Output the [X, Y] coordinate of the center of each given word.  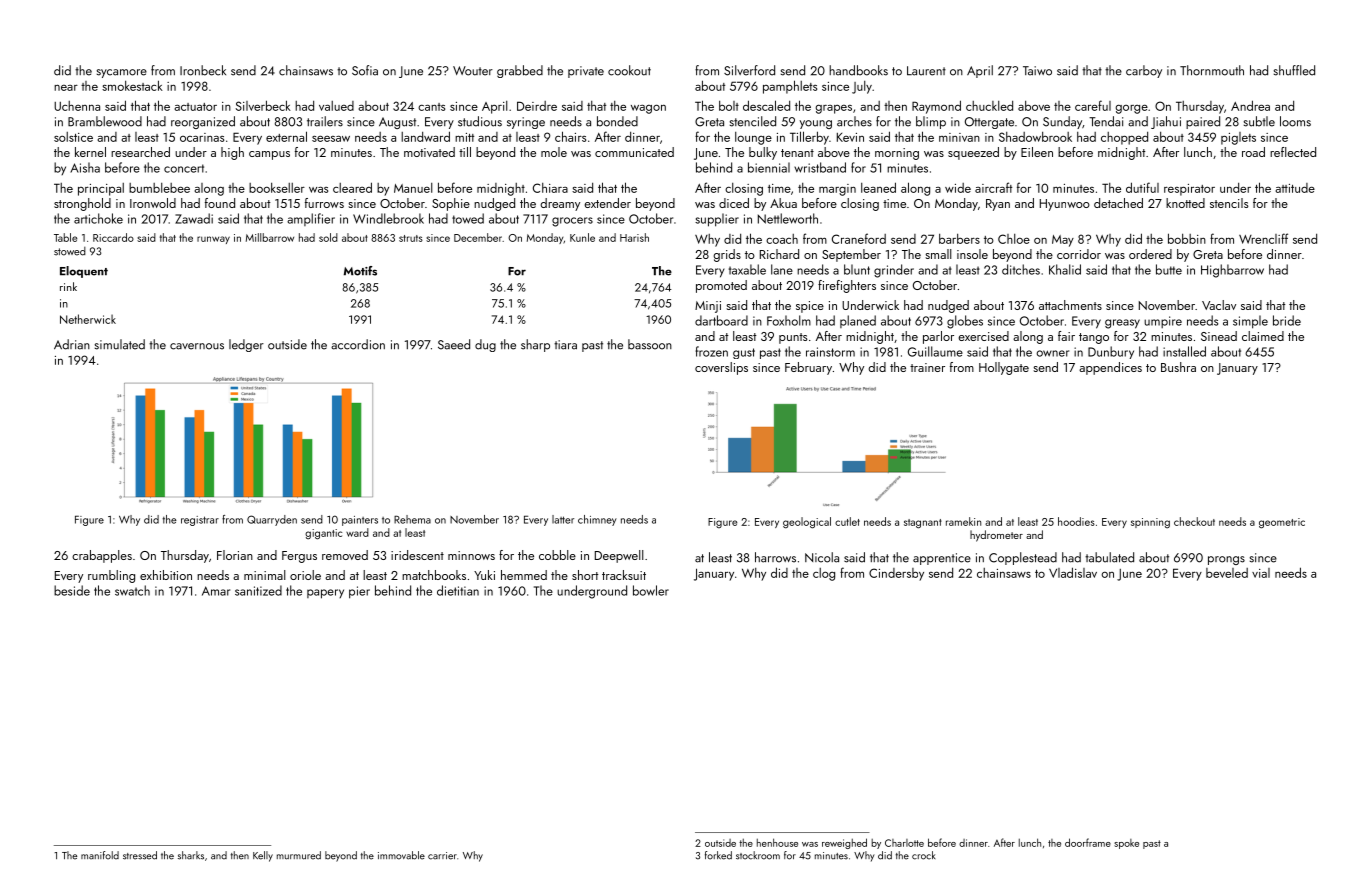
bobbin [1187, 238]
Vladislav [1073, 572]
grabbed [520, 71]
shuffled [1294, 70]
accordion [358, 344]
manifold [100, 855]
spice [810, 307]
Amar [216, 591]
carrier [442, 856]
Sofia [365, 70]
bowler [651, 590]
